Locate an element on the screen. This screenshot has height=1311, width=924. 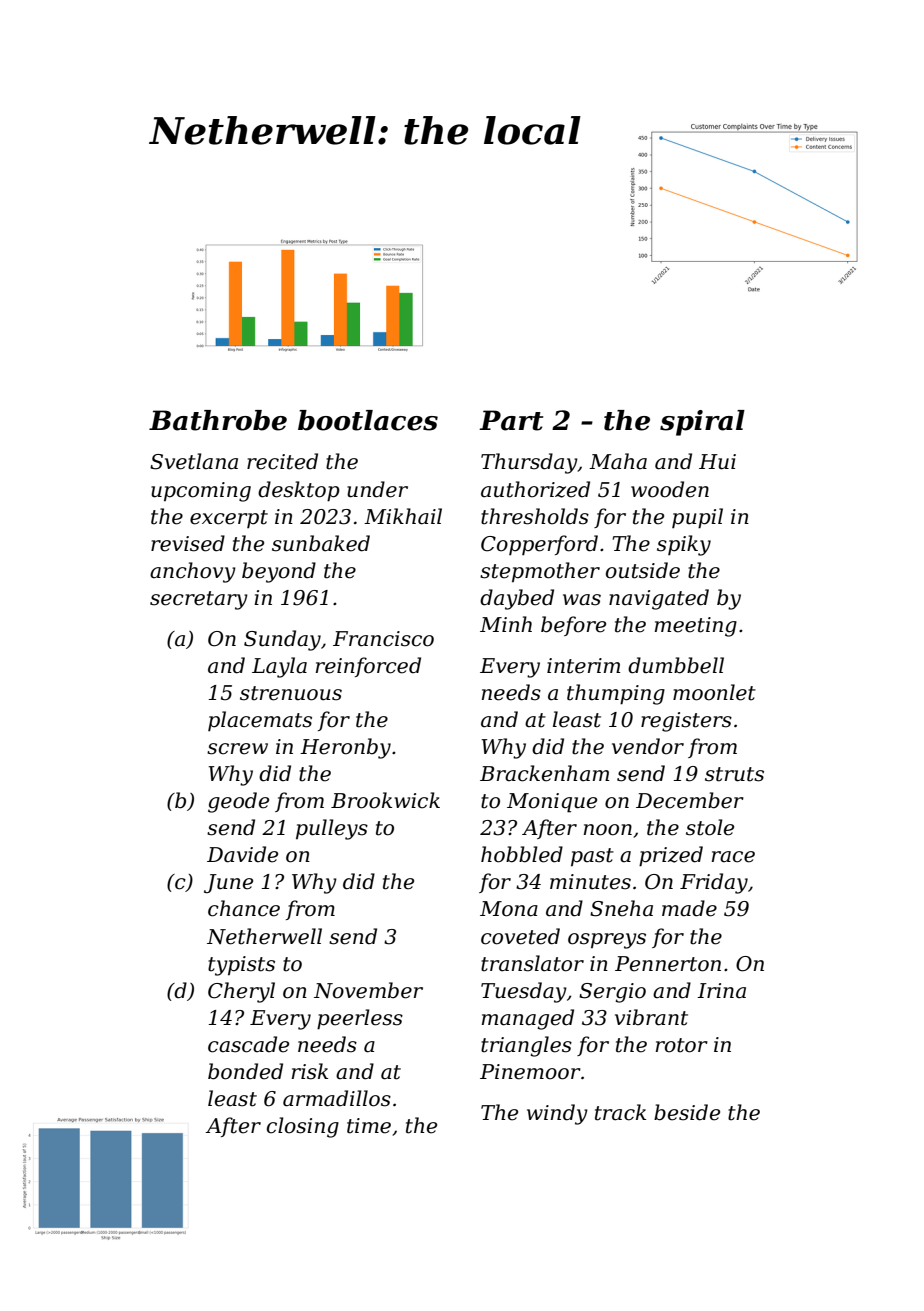
Svetlana is located at coordinates (194, 461).
